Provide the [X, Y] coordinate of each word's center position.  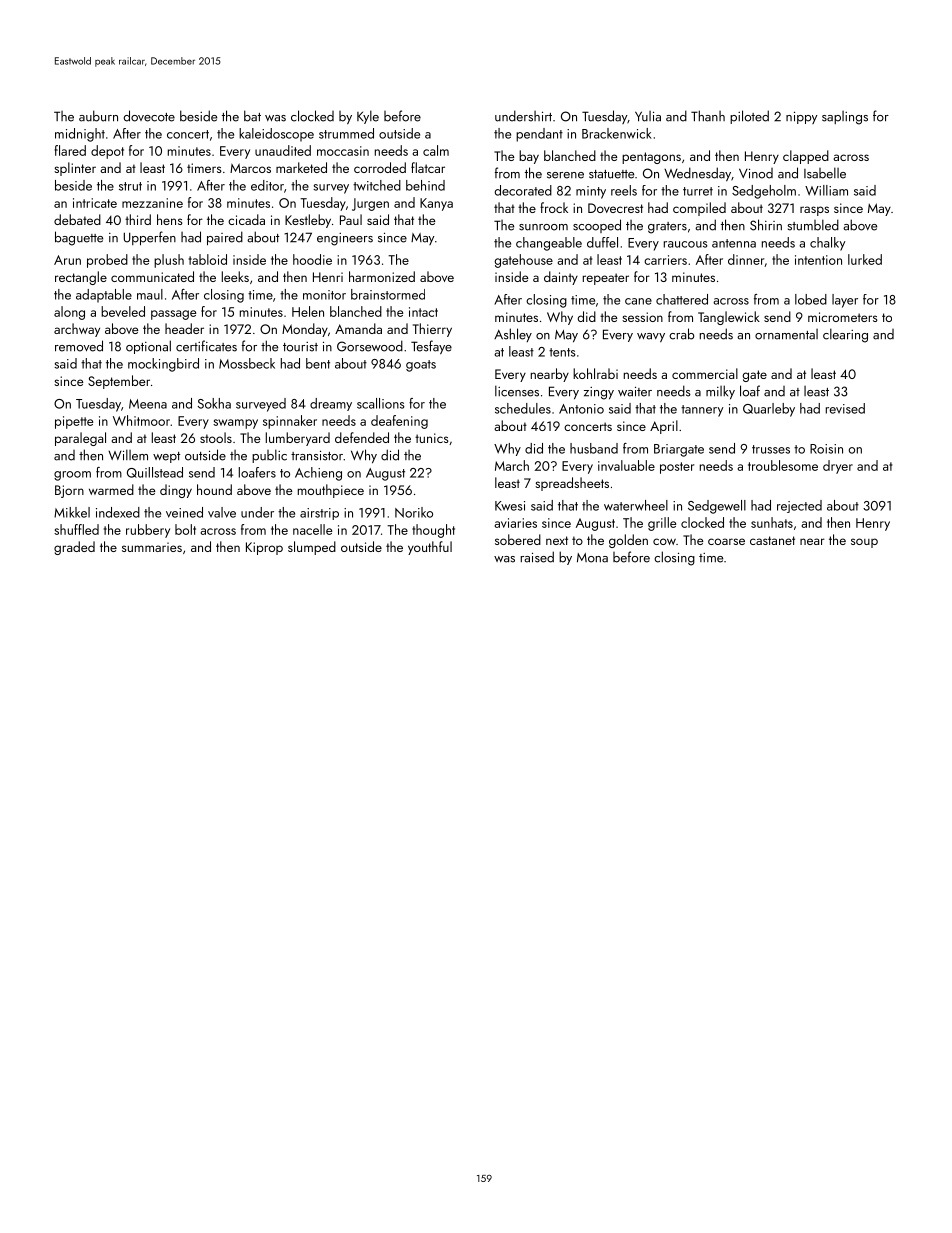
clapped [806, 157]
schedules [523, 408]
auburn [98, 116]
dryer [838, 467]
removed [79, 346]
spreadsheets [572, 484]
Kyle [368, 117]
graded [74, 548]
